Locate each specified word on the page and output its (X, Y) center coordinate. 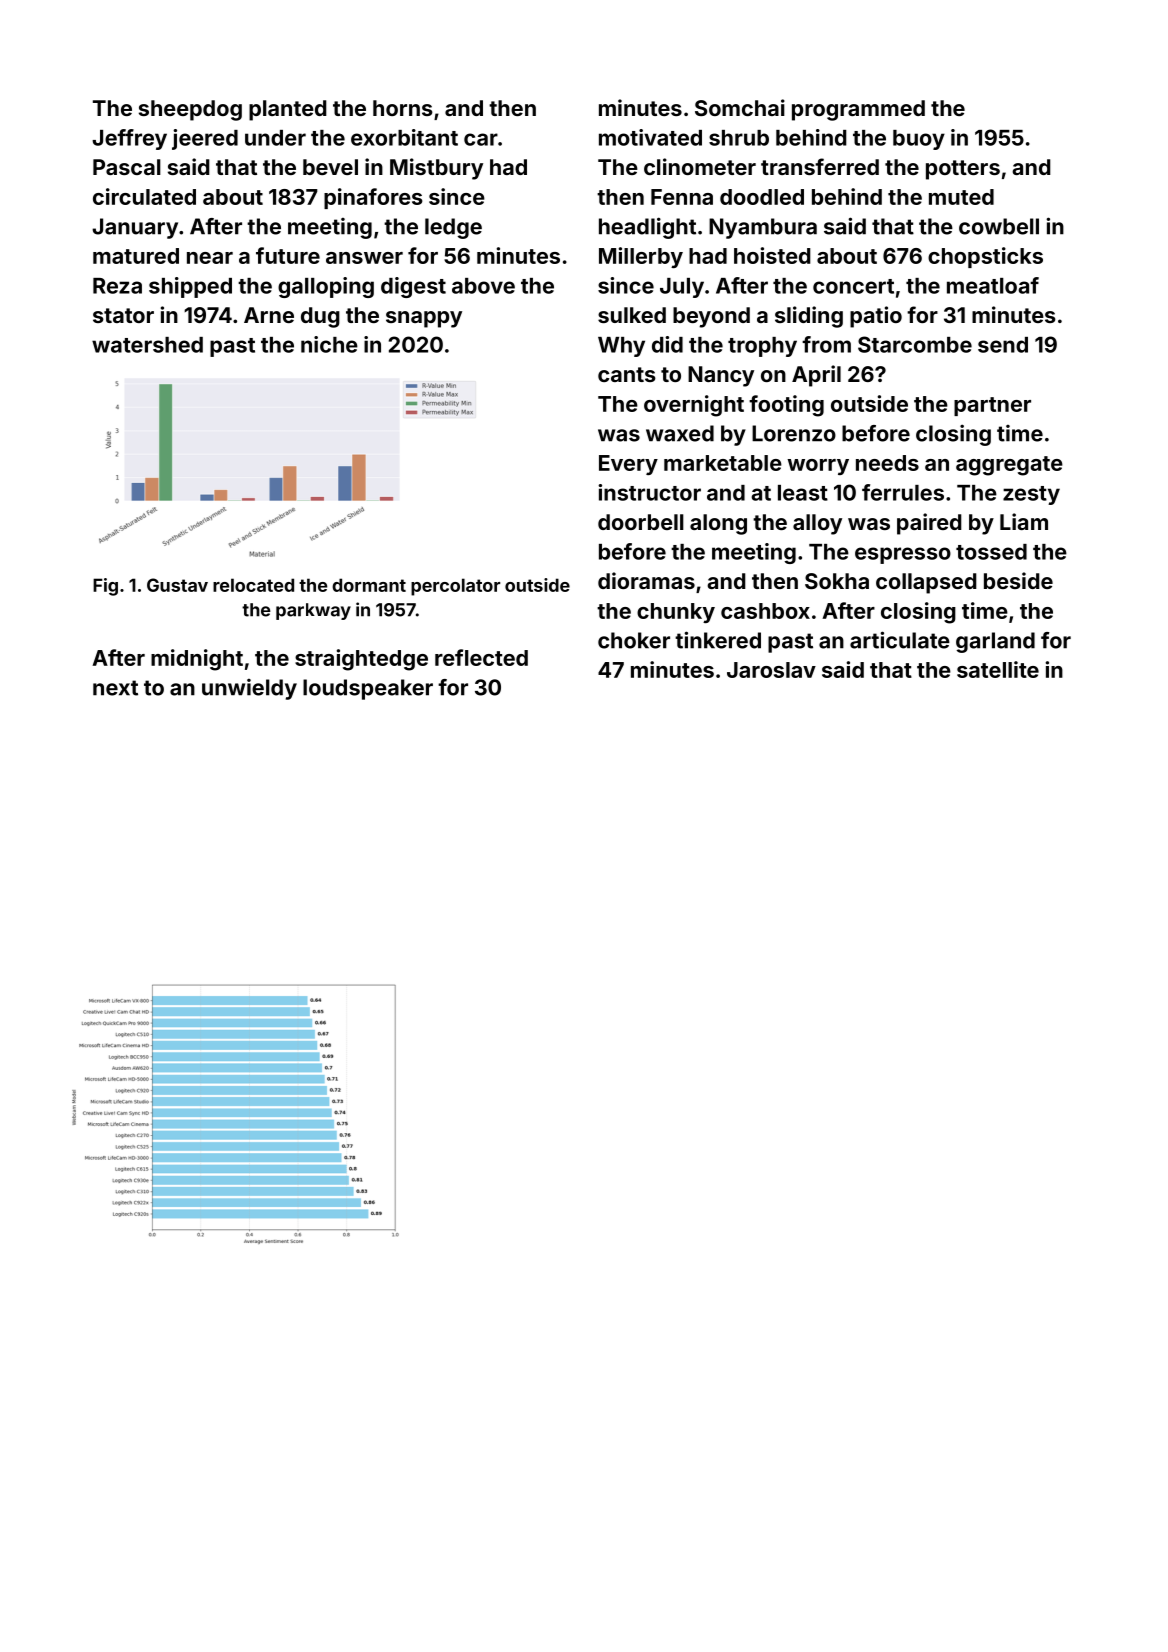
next (115, 688)
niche (329, 344)
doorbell (641, 522)
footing (786, 406)
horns (403, 108)
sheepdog (190, 110)
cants (627, 374)
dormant (369, 585)
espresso (903, 555)
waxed (680, 433)
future (288, 255)
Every (628, 465)
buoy (919, 140)
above (483, 286)
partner (992, 406)
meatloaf (993, 285)
